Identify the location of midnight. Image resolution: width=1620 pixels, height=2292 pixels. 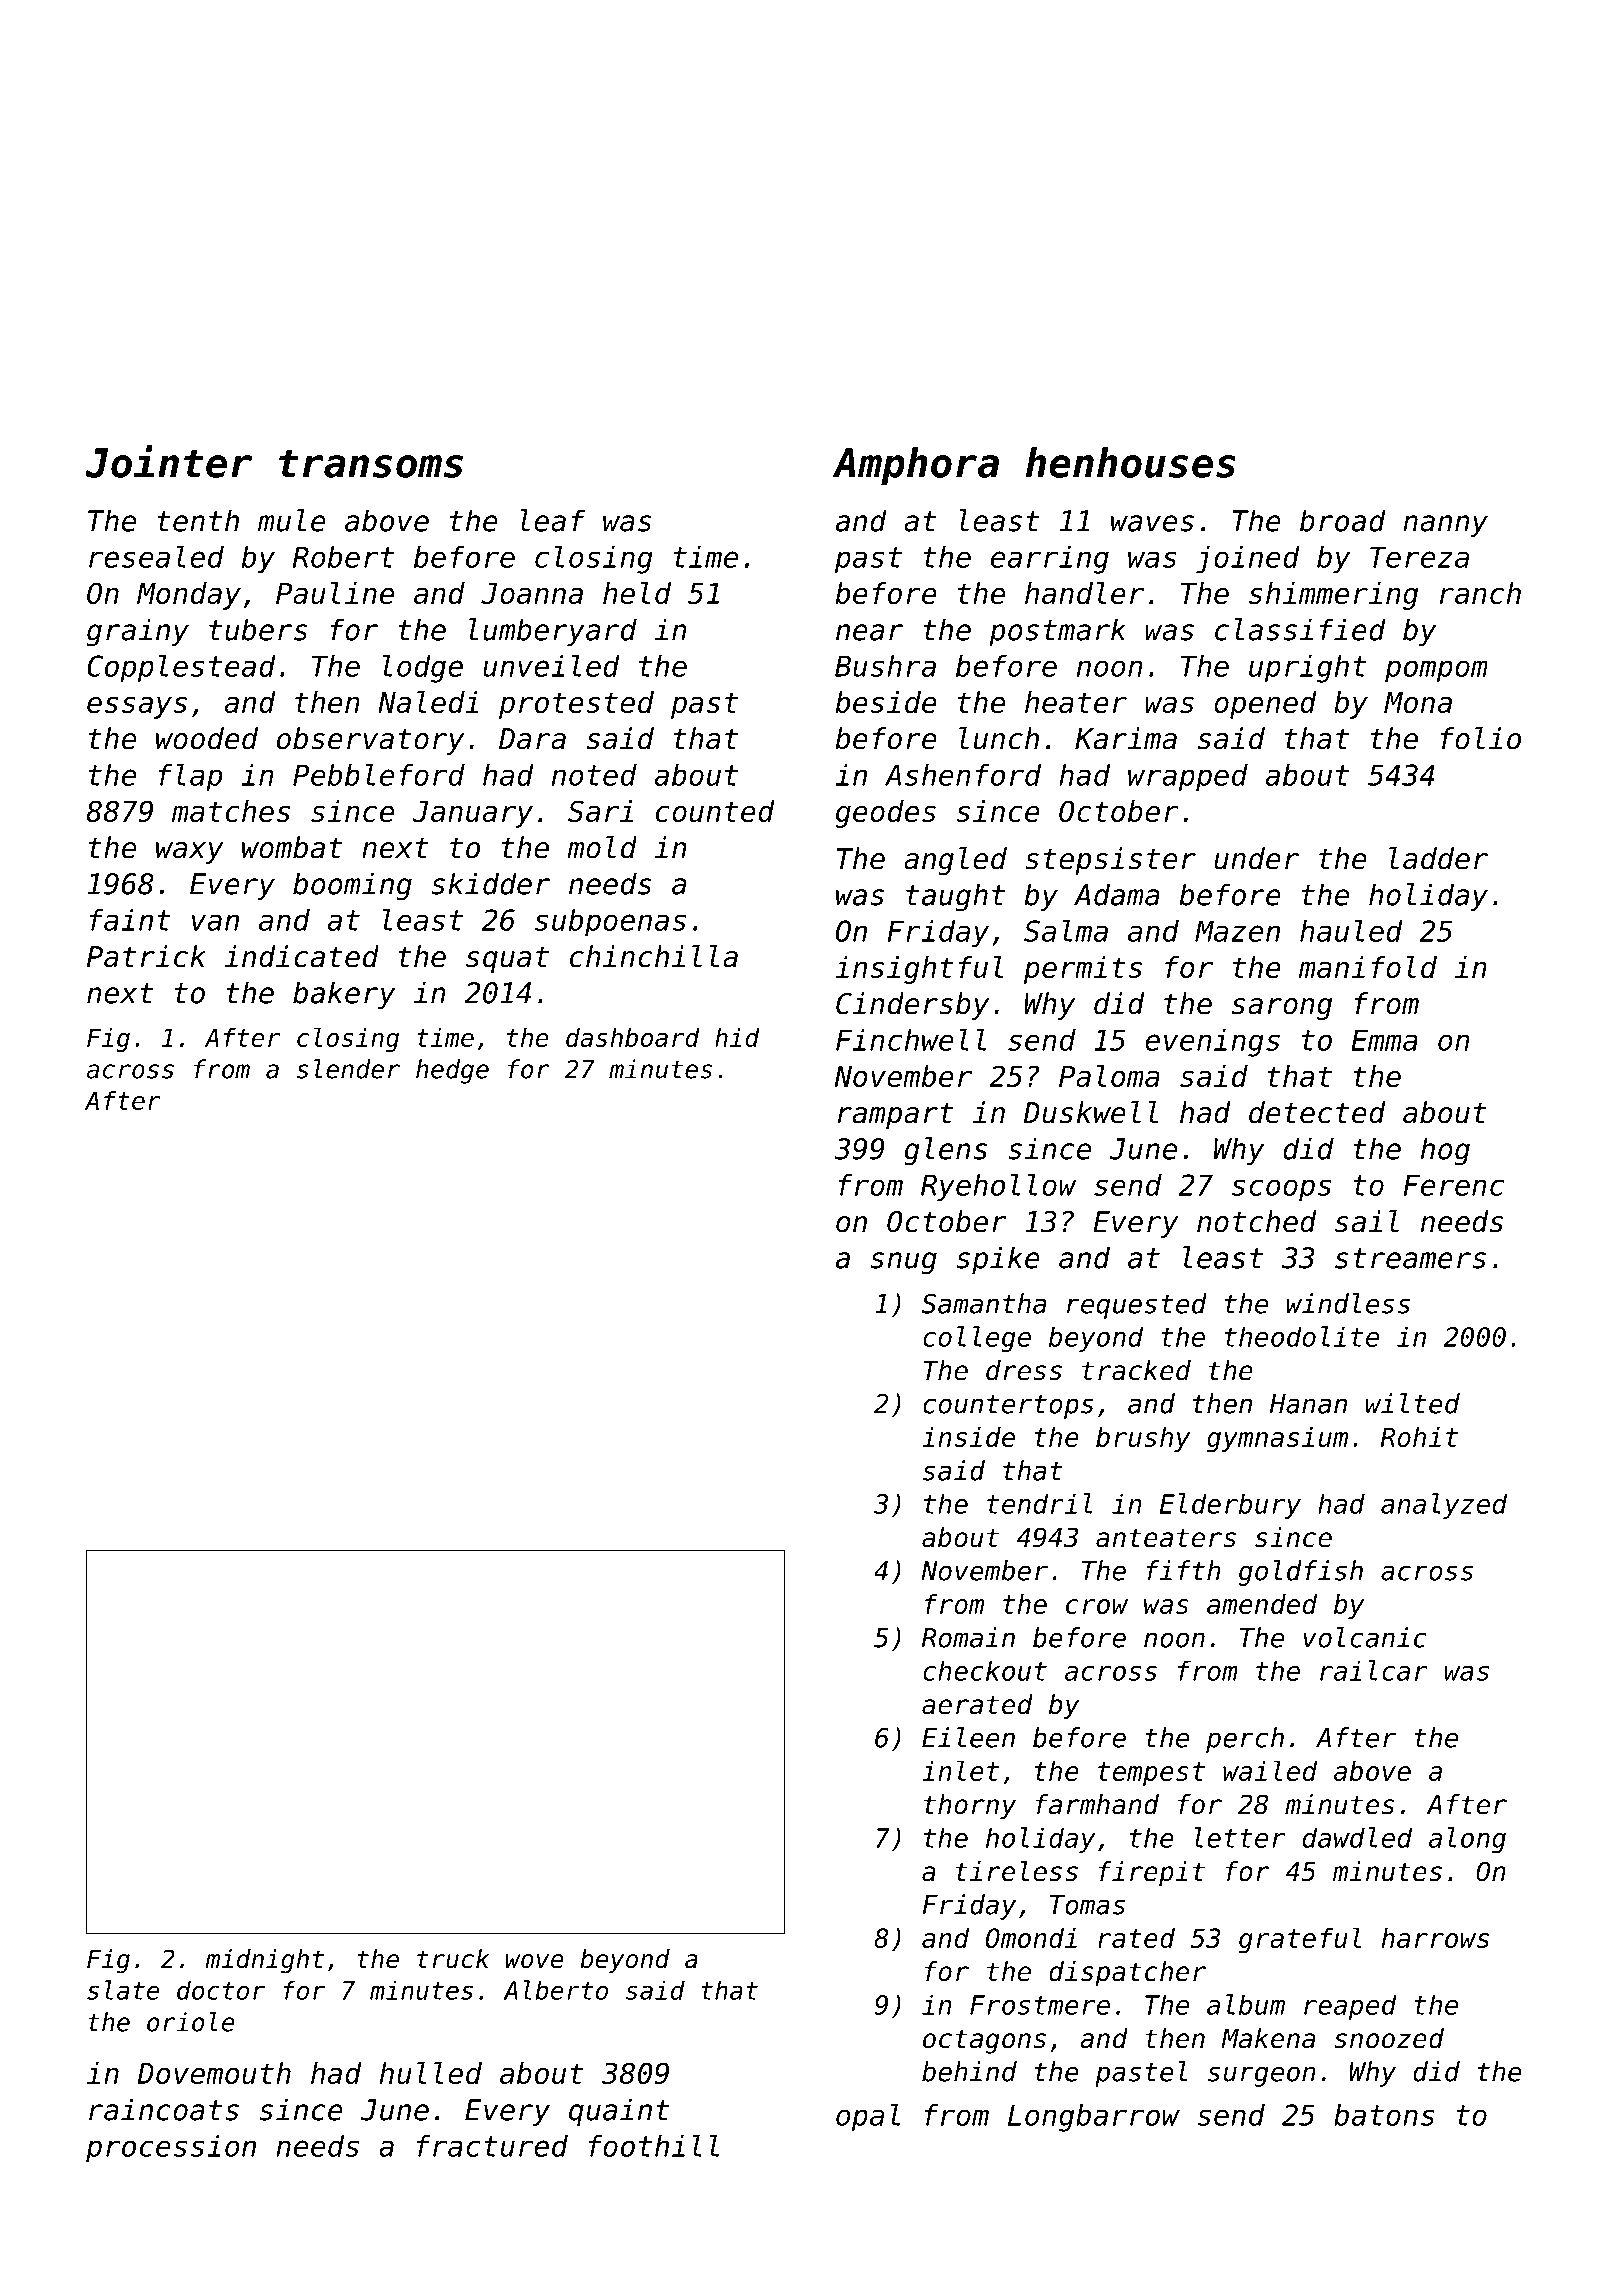
(264, 1961).
